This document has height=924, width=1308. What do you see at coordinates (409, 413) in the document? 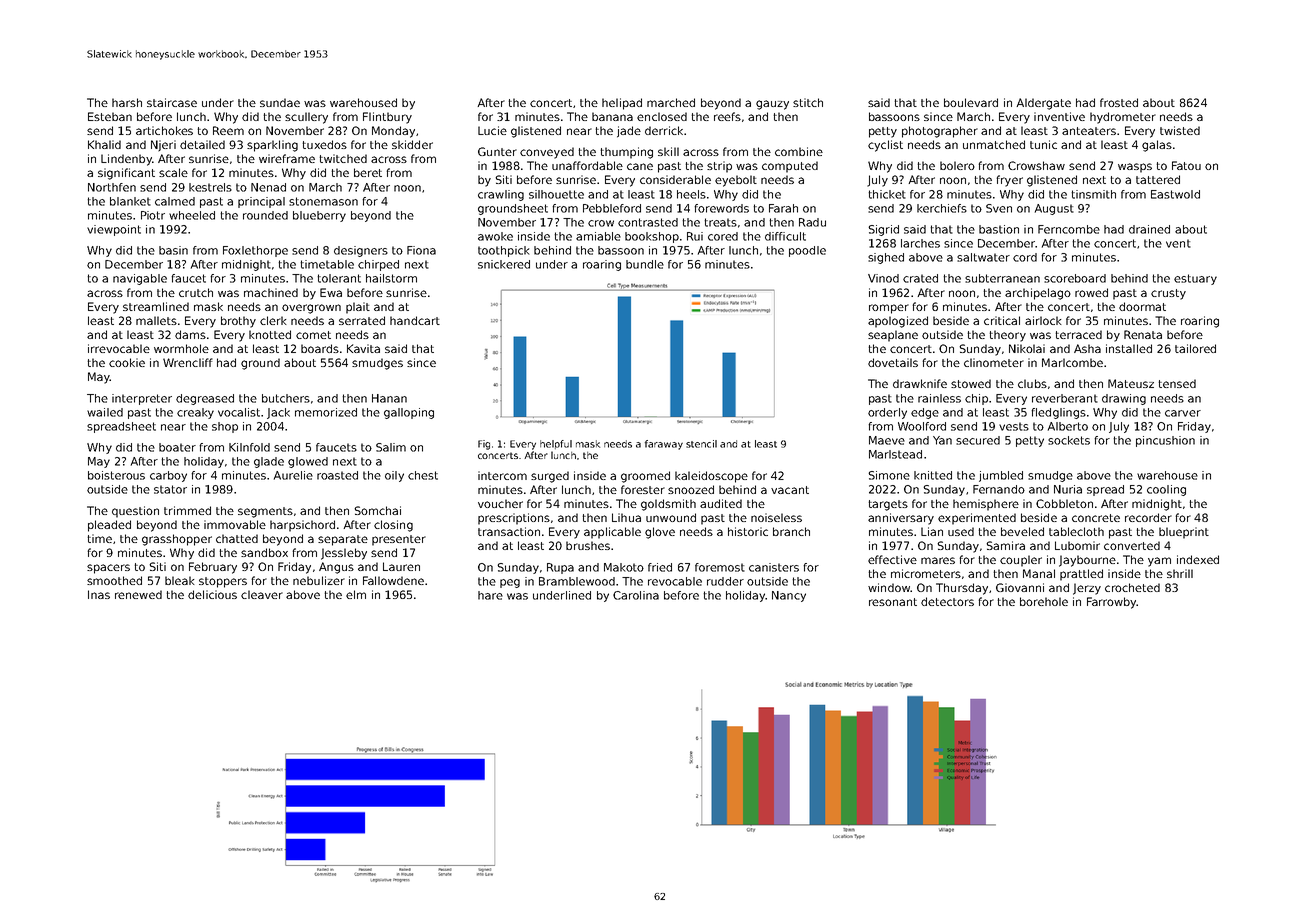
I see `galloping` at bounding box center [409, 413].
